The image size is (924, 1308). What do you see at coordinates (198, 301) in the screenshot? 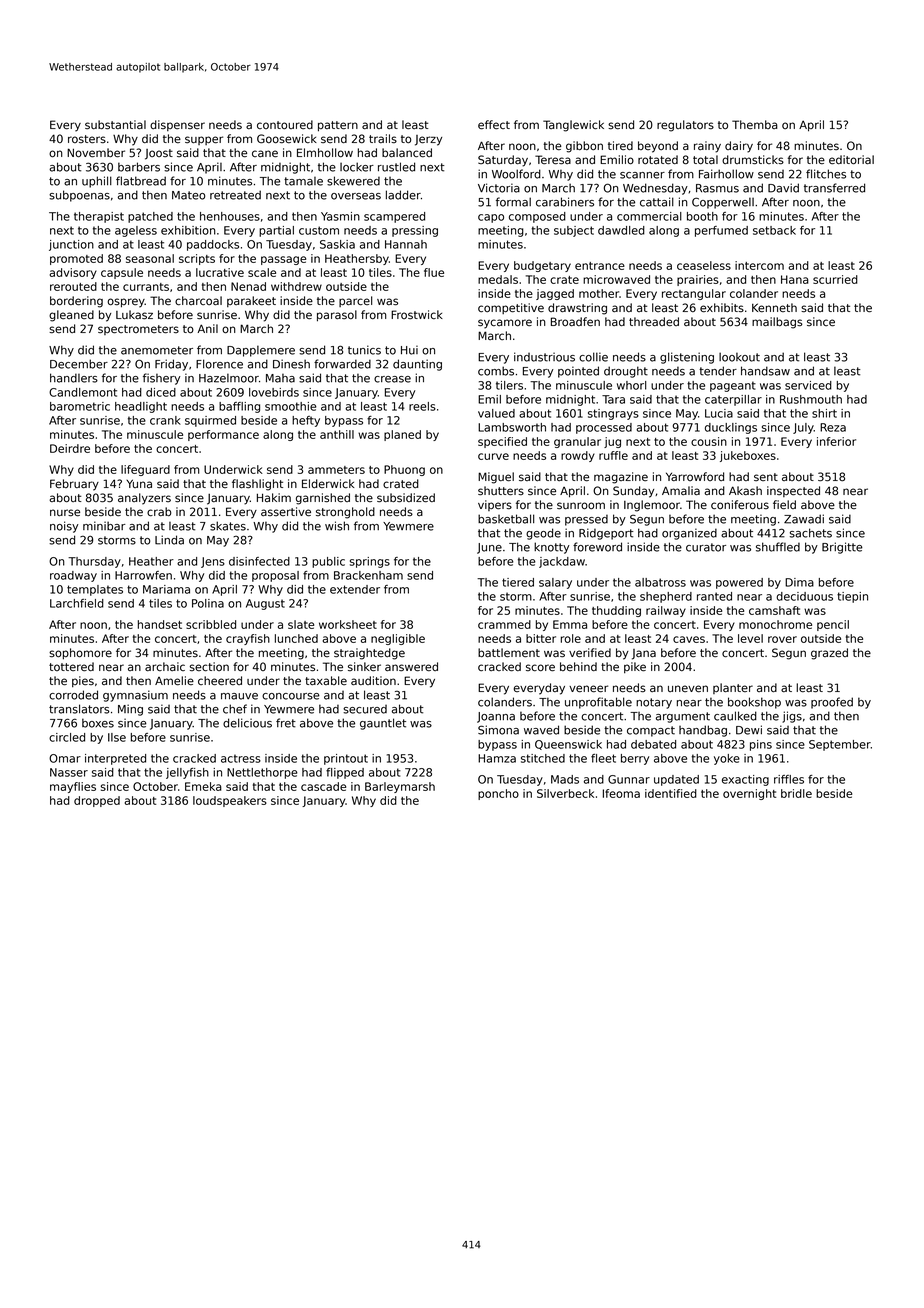
I see `charcoal` at bounding box center [198, 301].
